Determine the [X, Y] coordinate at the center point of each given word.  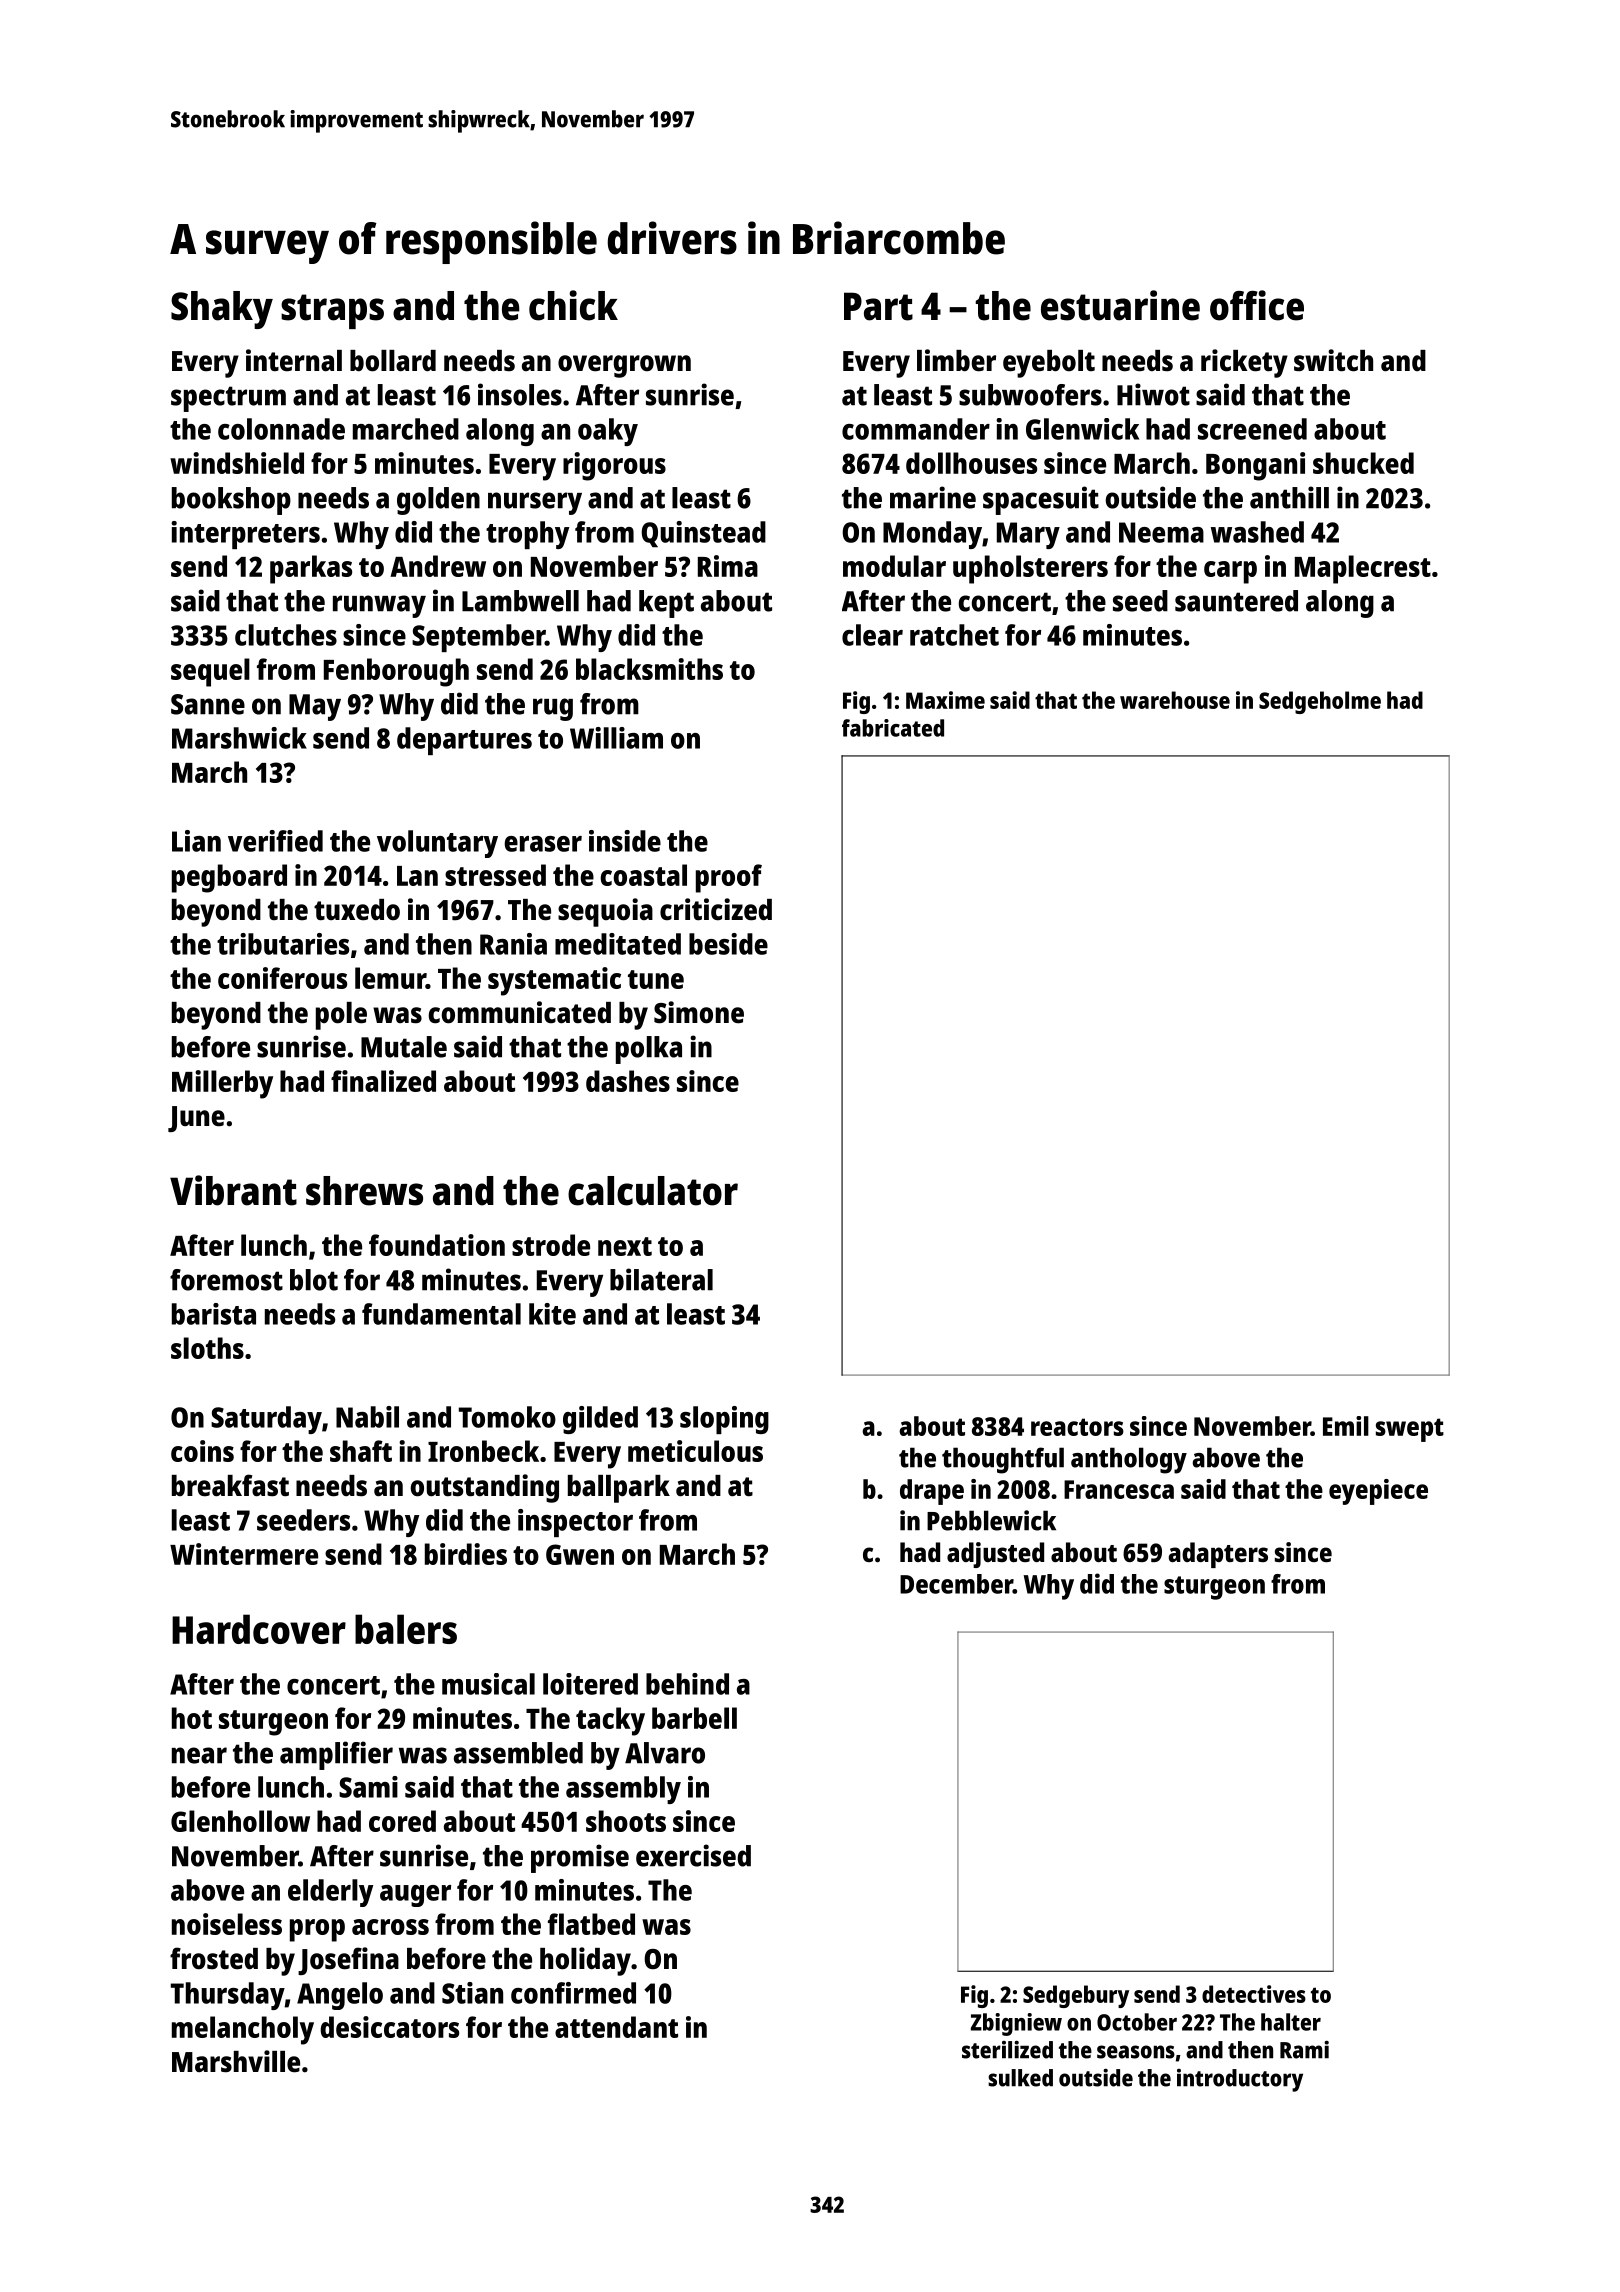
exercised [693, 1855]
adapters [1218, 1555]
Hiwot [1153, 394]
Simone [699, 1012]
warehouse [1175, 700]
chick [573, 305]
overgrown [624, 366]
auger [415, 1896]
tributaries [283, 944]
